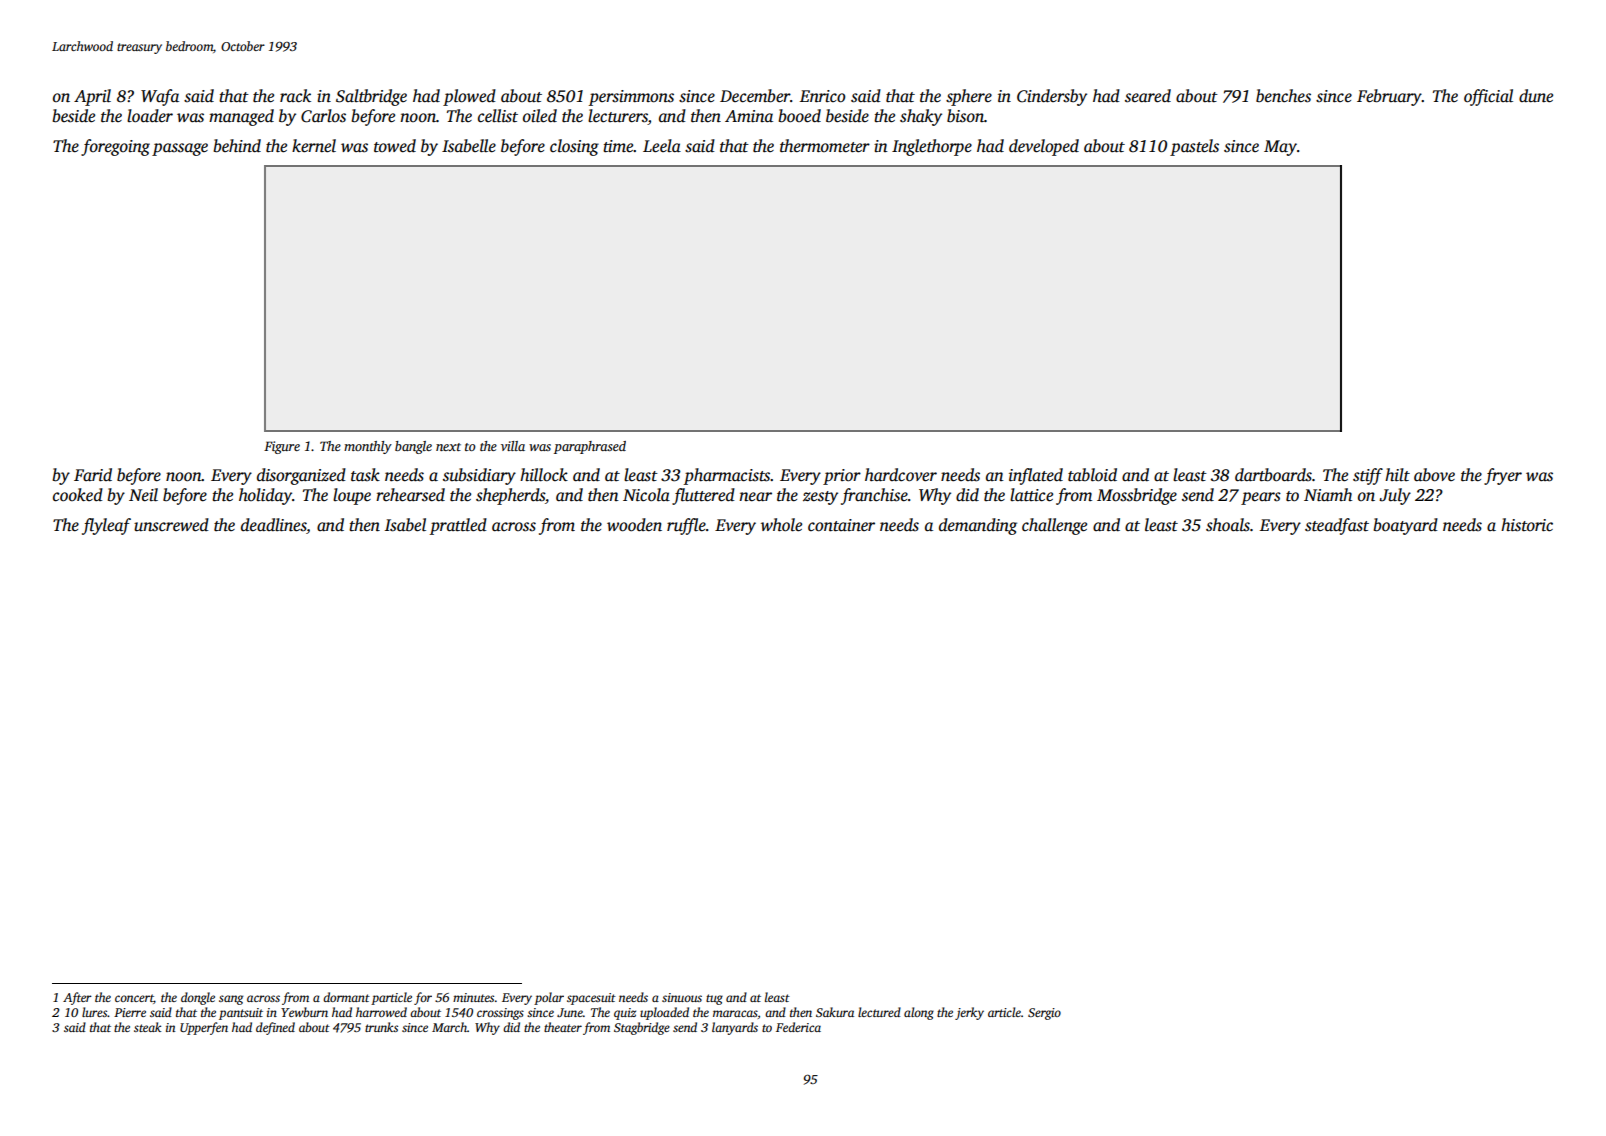 The image size is (1606, 1136). What do you see at coordinates (1434, 475) in the screenshot?
I see `above` at bounding box center [1434, 475].
